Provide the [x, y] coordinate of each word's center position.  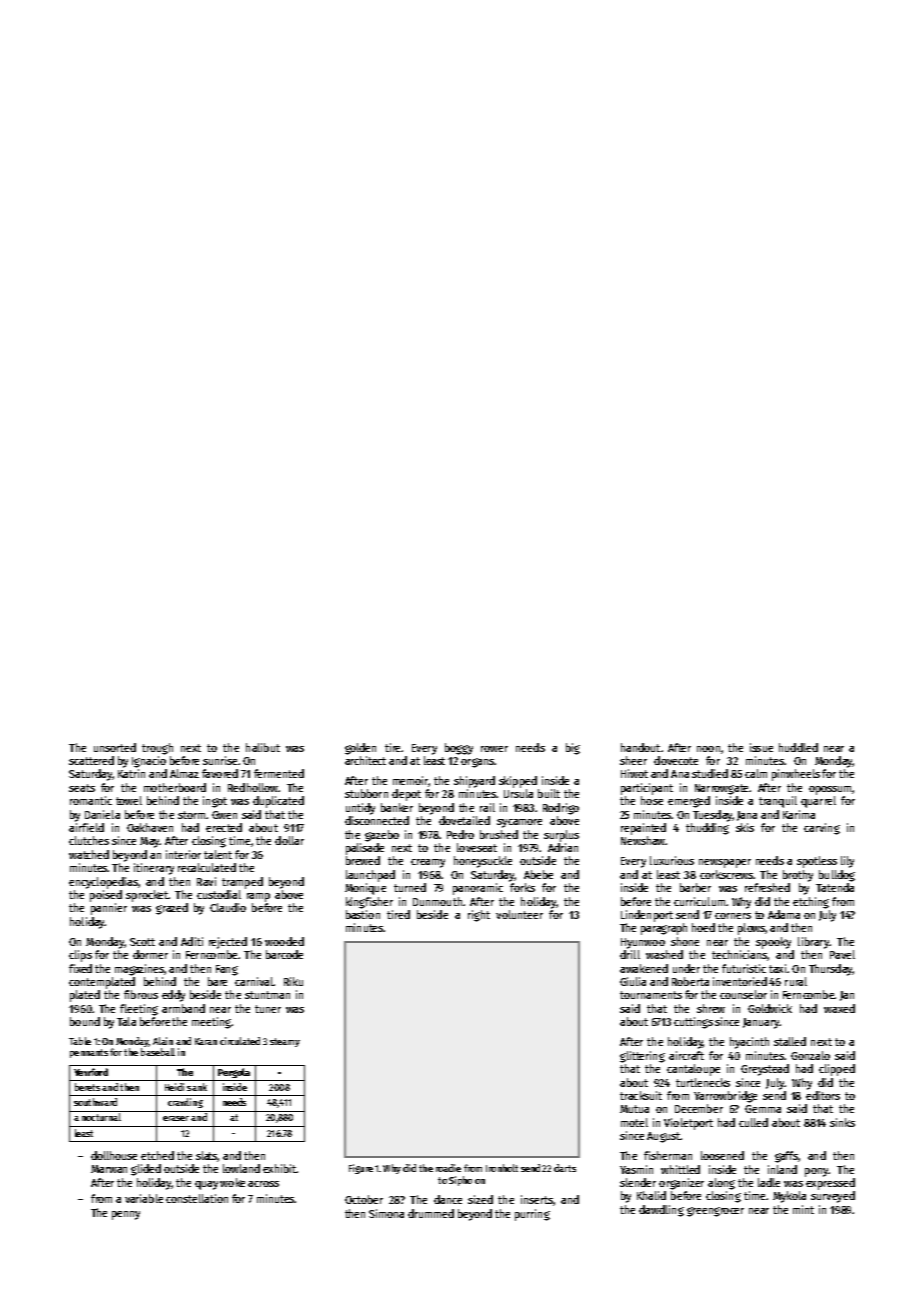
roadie [448, 1168]
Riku [293, 981]
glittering [642, 1057]
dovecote [676, 760]
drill [630, 954]
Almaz [184, 773]
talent [218, 854]
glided [146, 1170]
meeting [211, 1023]
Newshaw [643, 840]
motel [634, 1122]
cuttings [693, 1023]
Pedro [460, 834]
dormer [150, 954]
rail [487, 807]
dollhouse [114, 1155]
